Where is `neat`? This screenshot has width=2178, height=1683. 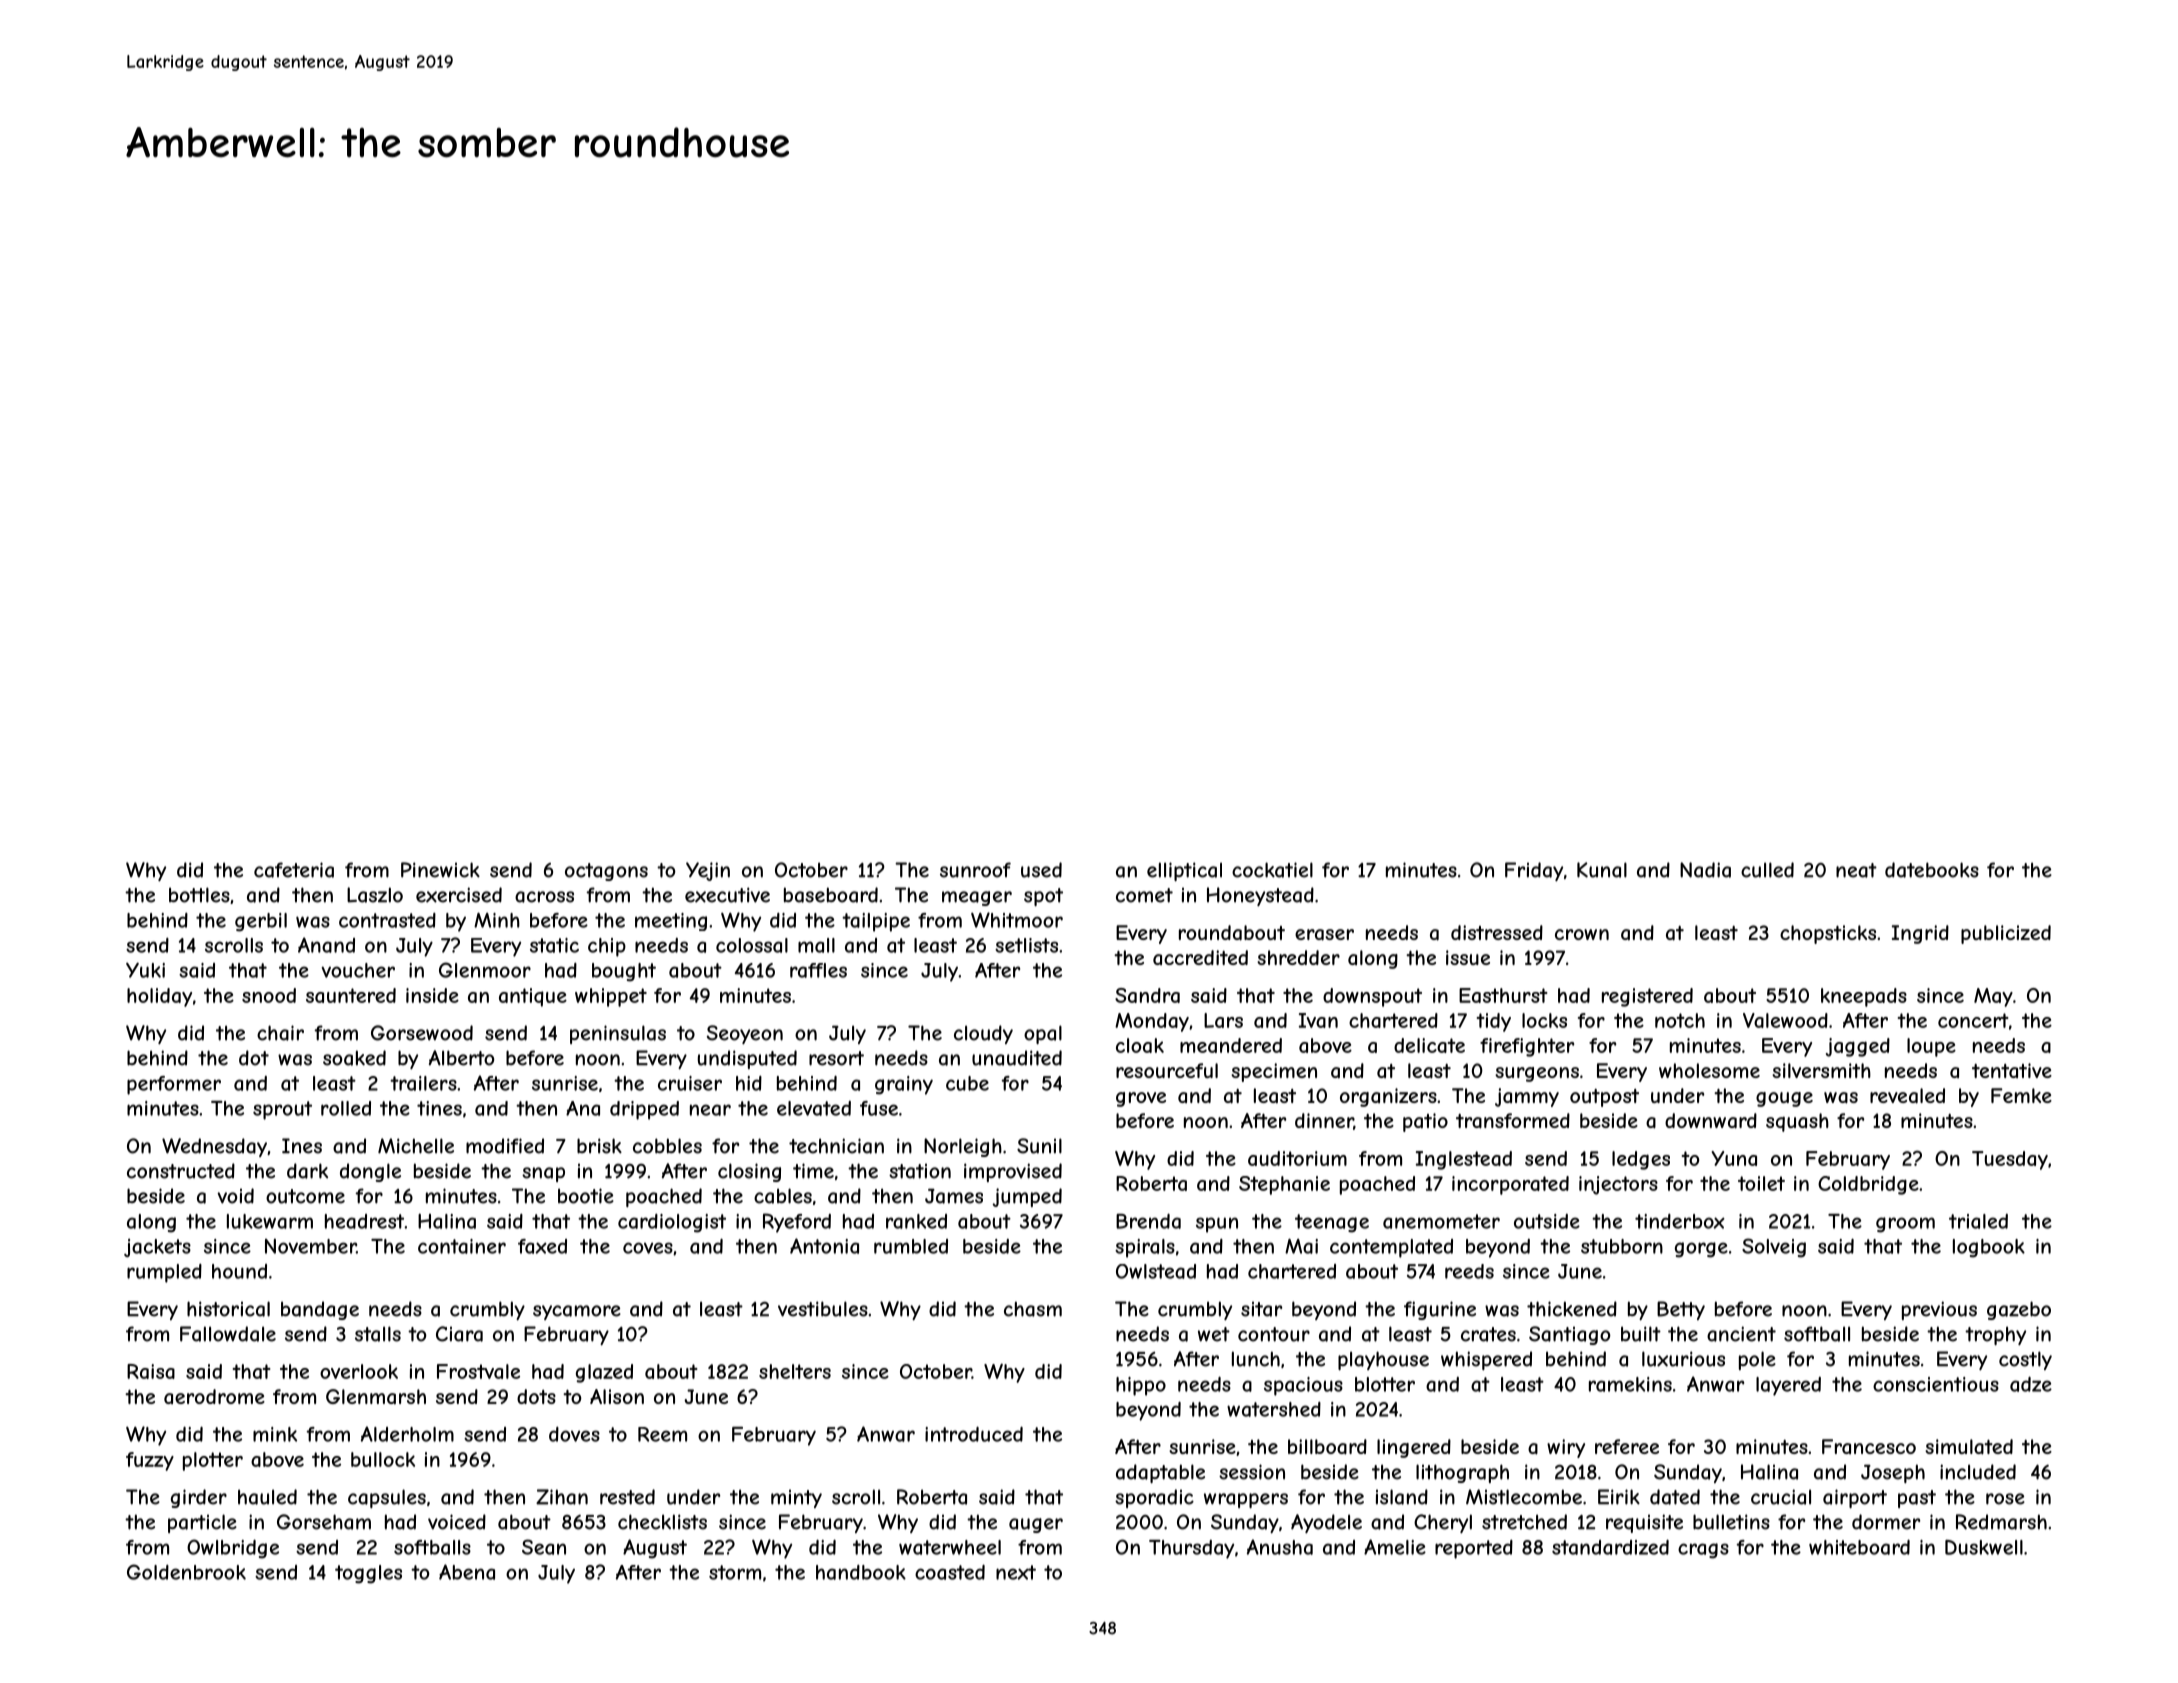 neat is located at coordinates (1856, 870).
